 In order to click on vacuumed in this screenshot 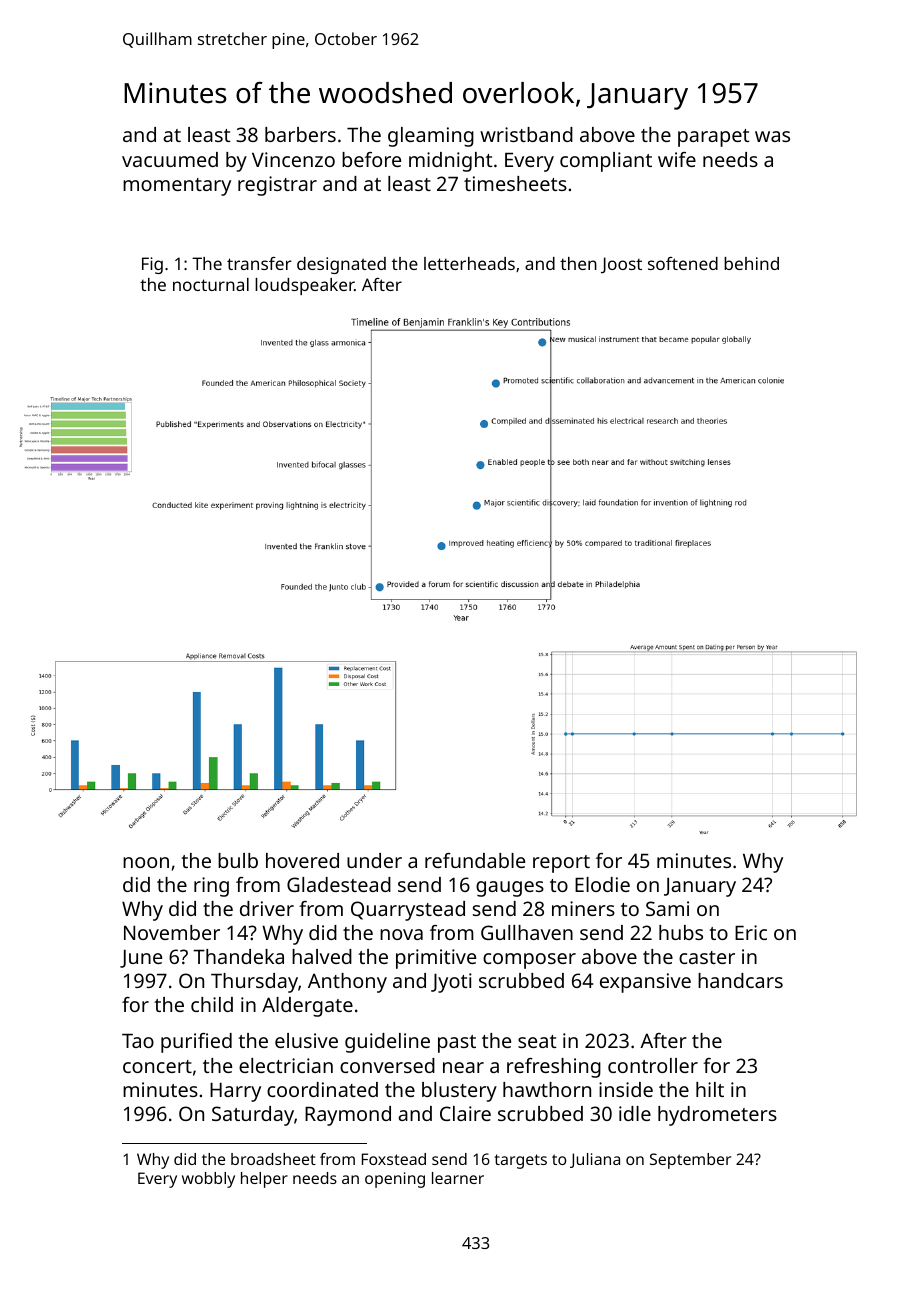, I will do `click(170, 159)`.
